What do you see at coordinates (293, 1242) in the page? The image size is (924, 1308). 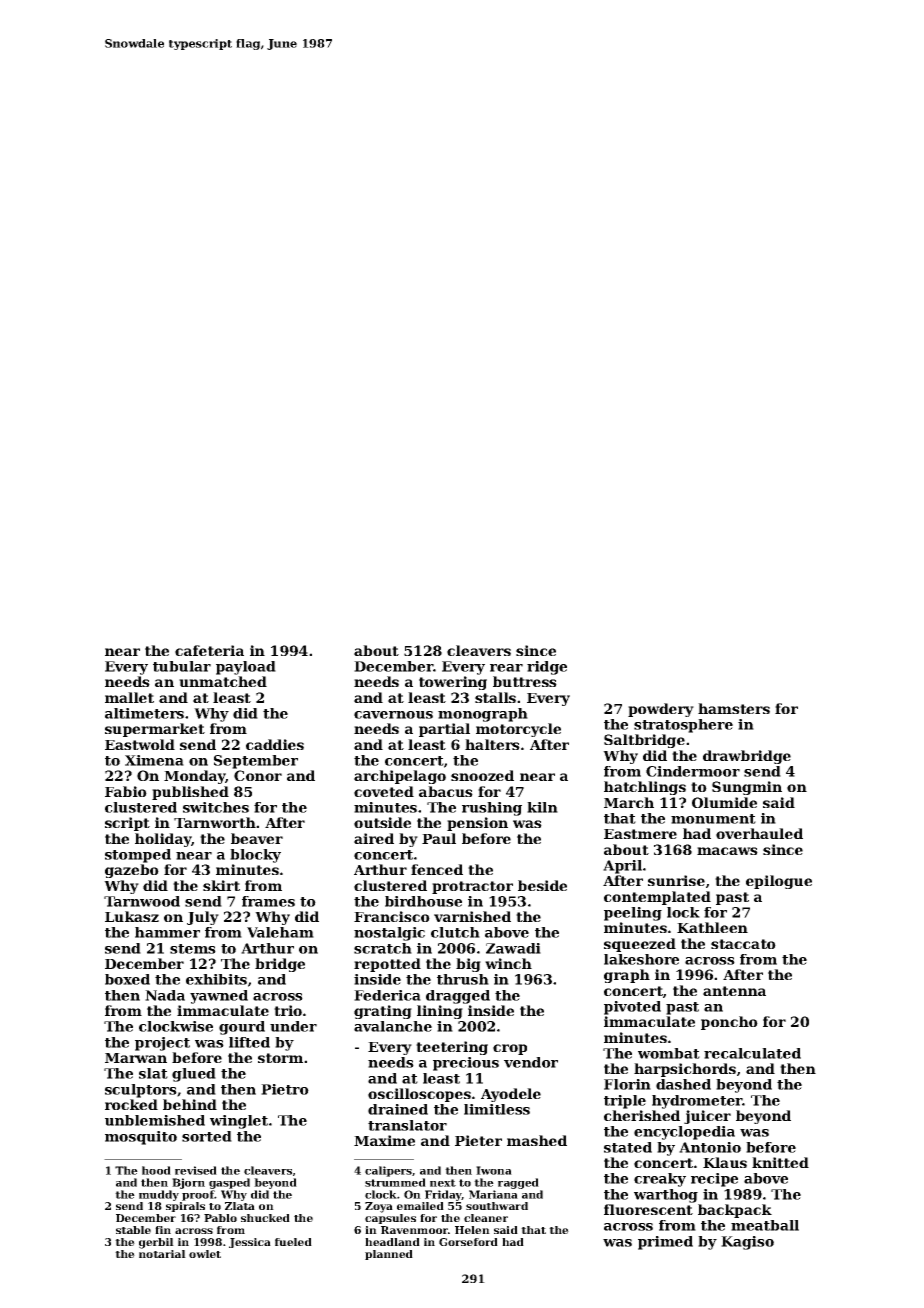 I see `fueled` at bounding box center [293, 1242].
